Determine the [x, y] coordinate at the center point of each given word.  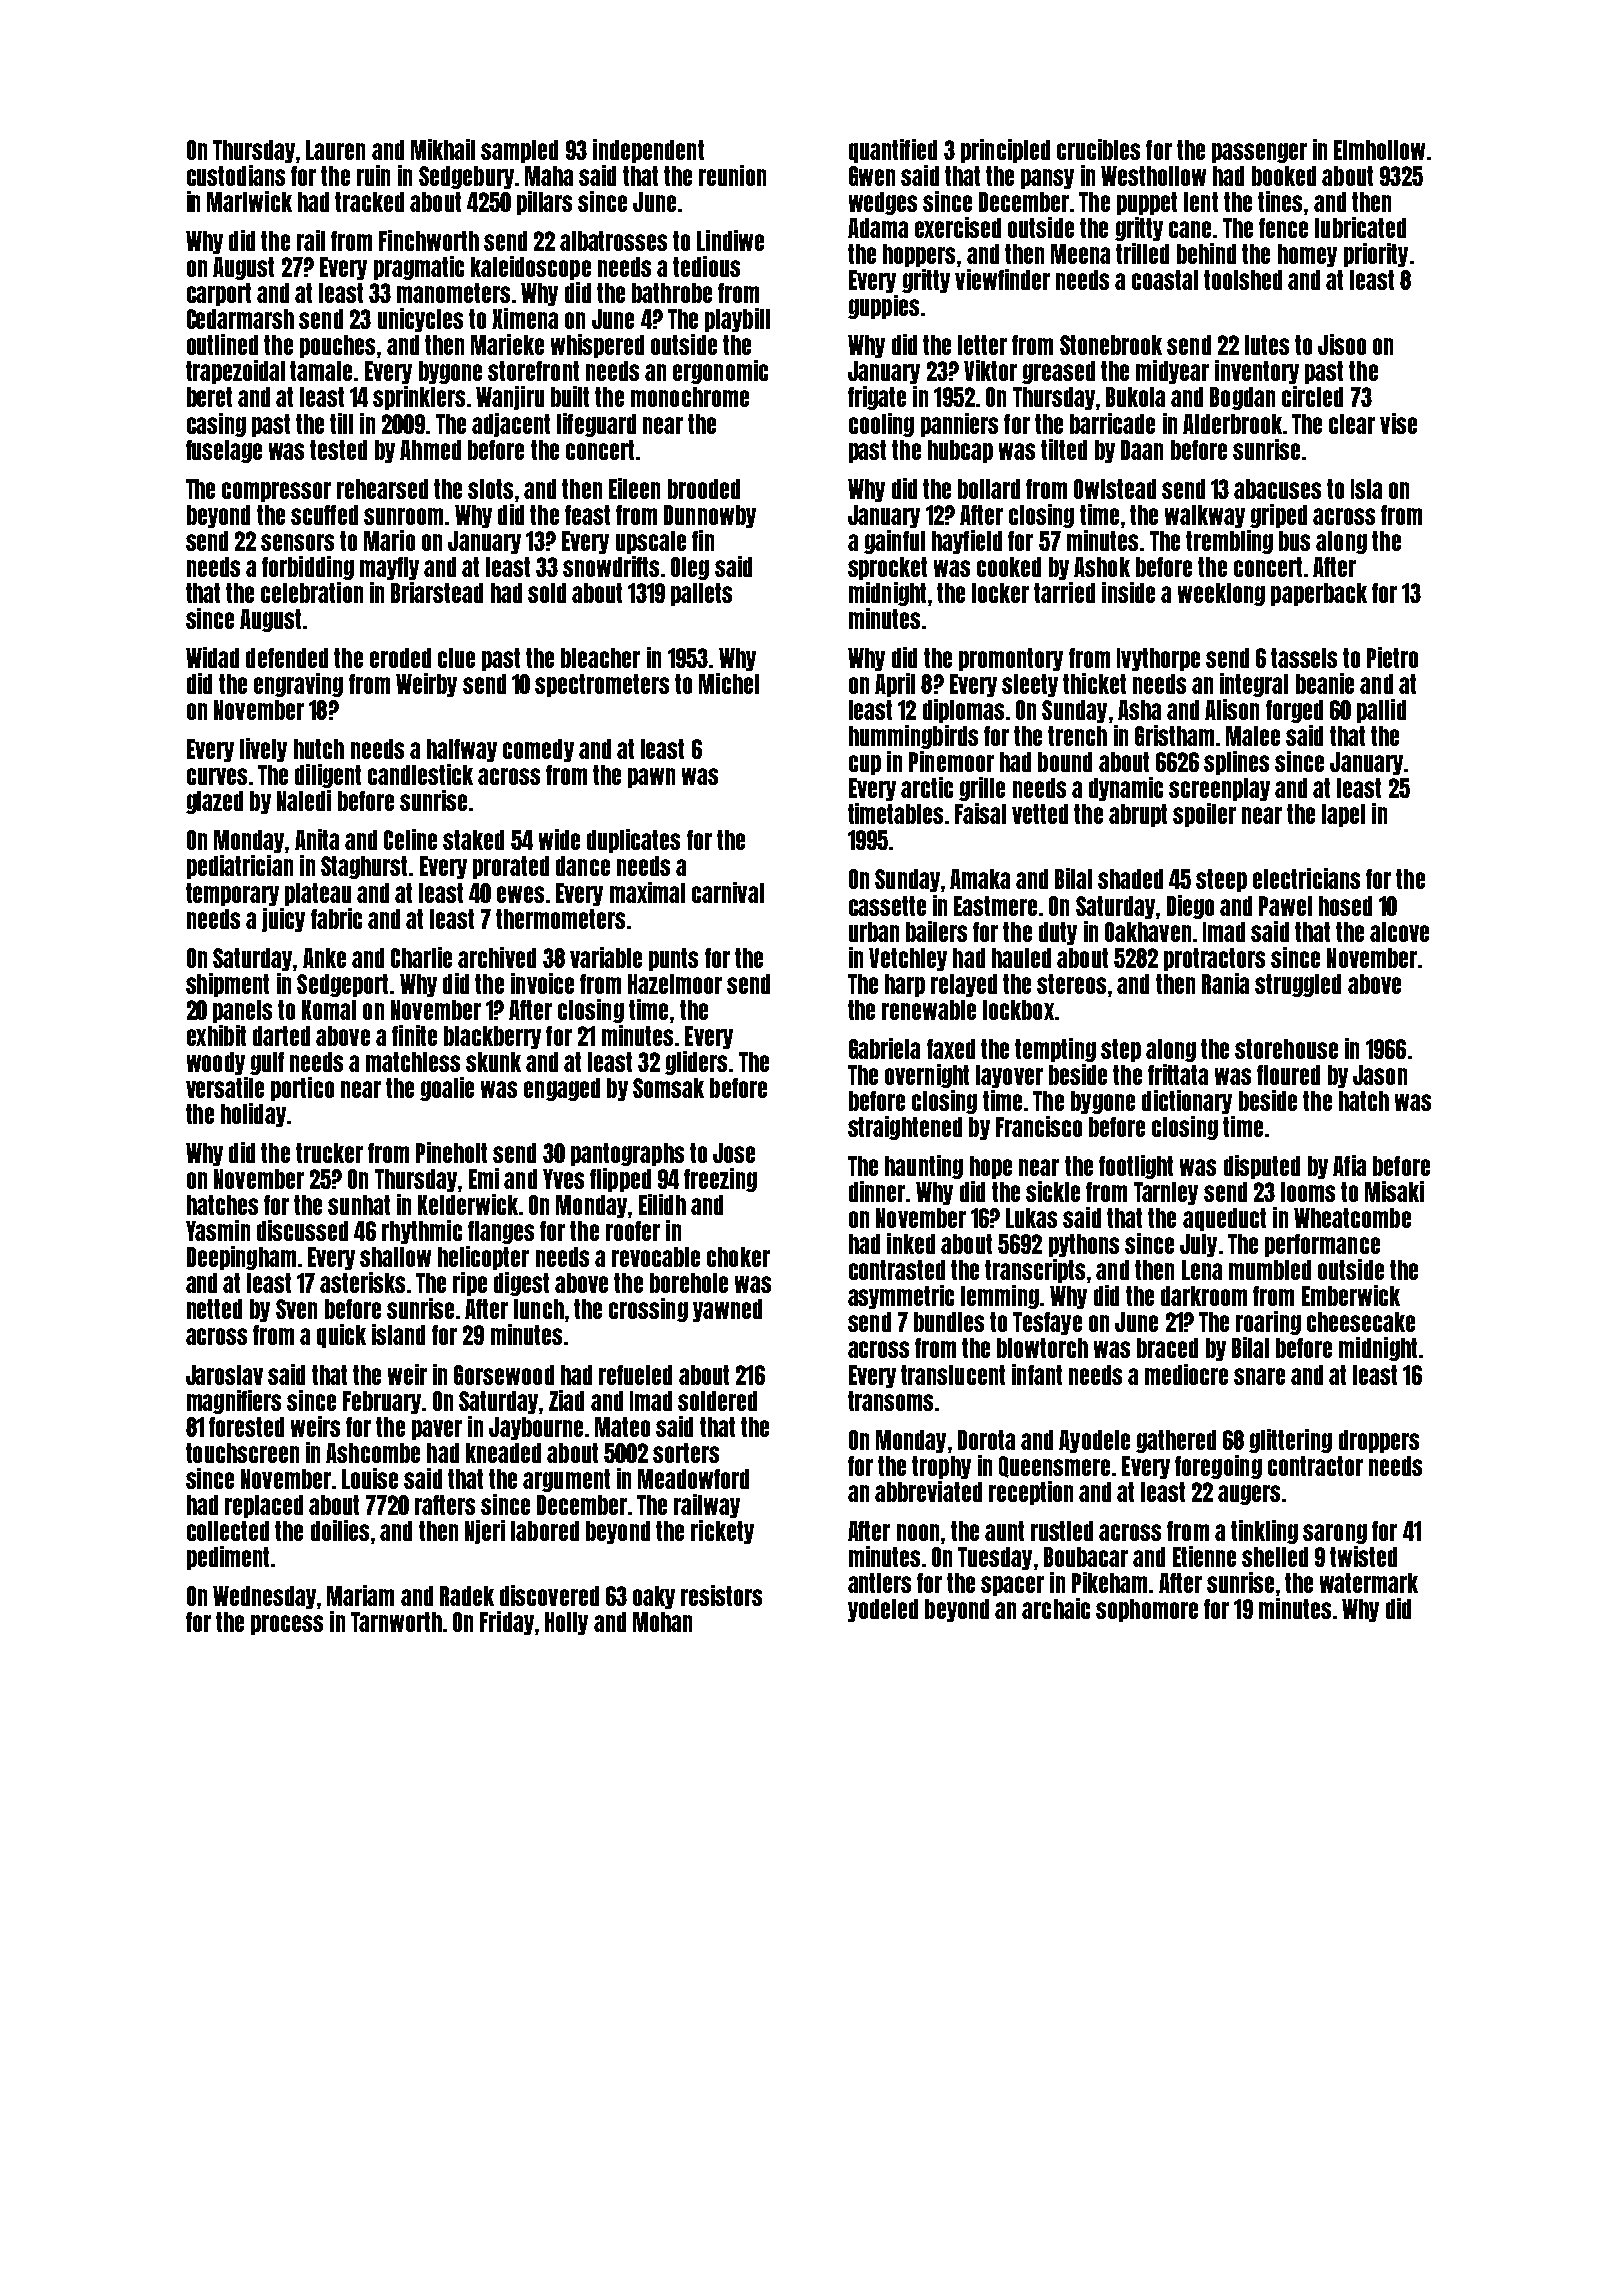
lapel [1343, 815]
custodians [236, 175]
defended [287, 658]
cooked [1009, 567]
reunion [732, 175]
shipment [227, 985]
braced [1167, 1348]
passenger [1259, 153]
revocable [656, 1257]
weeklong [1221, 594]
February [382, 1402]
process [287, 1625]
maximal [647, 892]
